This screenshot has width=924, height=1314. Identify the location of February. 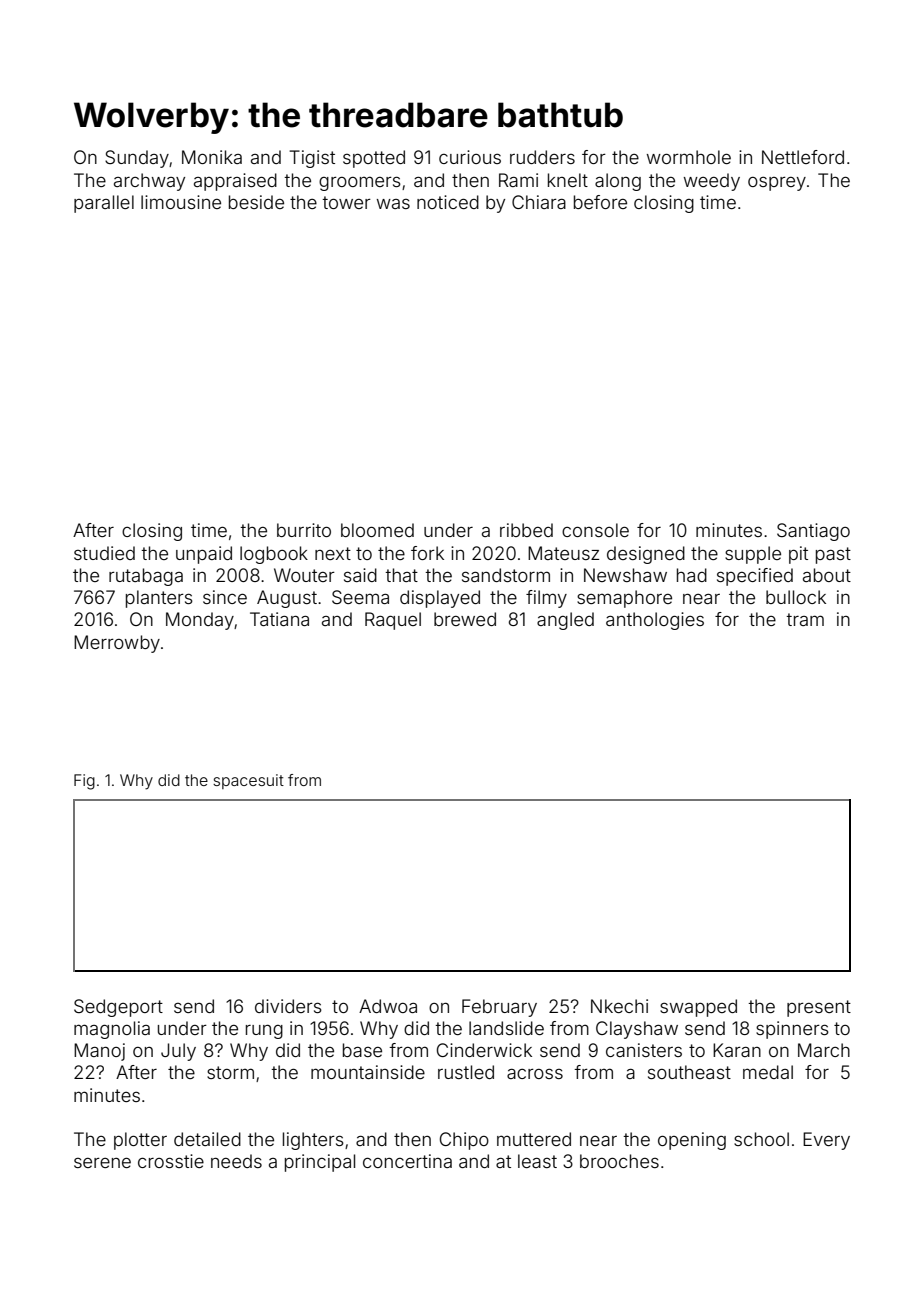
(499, 1008).
